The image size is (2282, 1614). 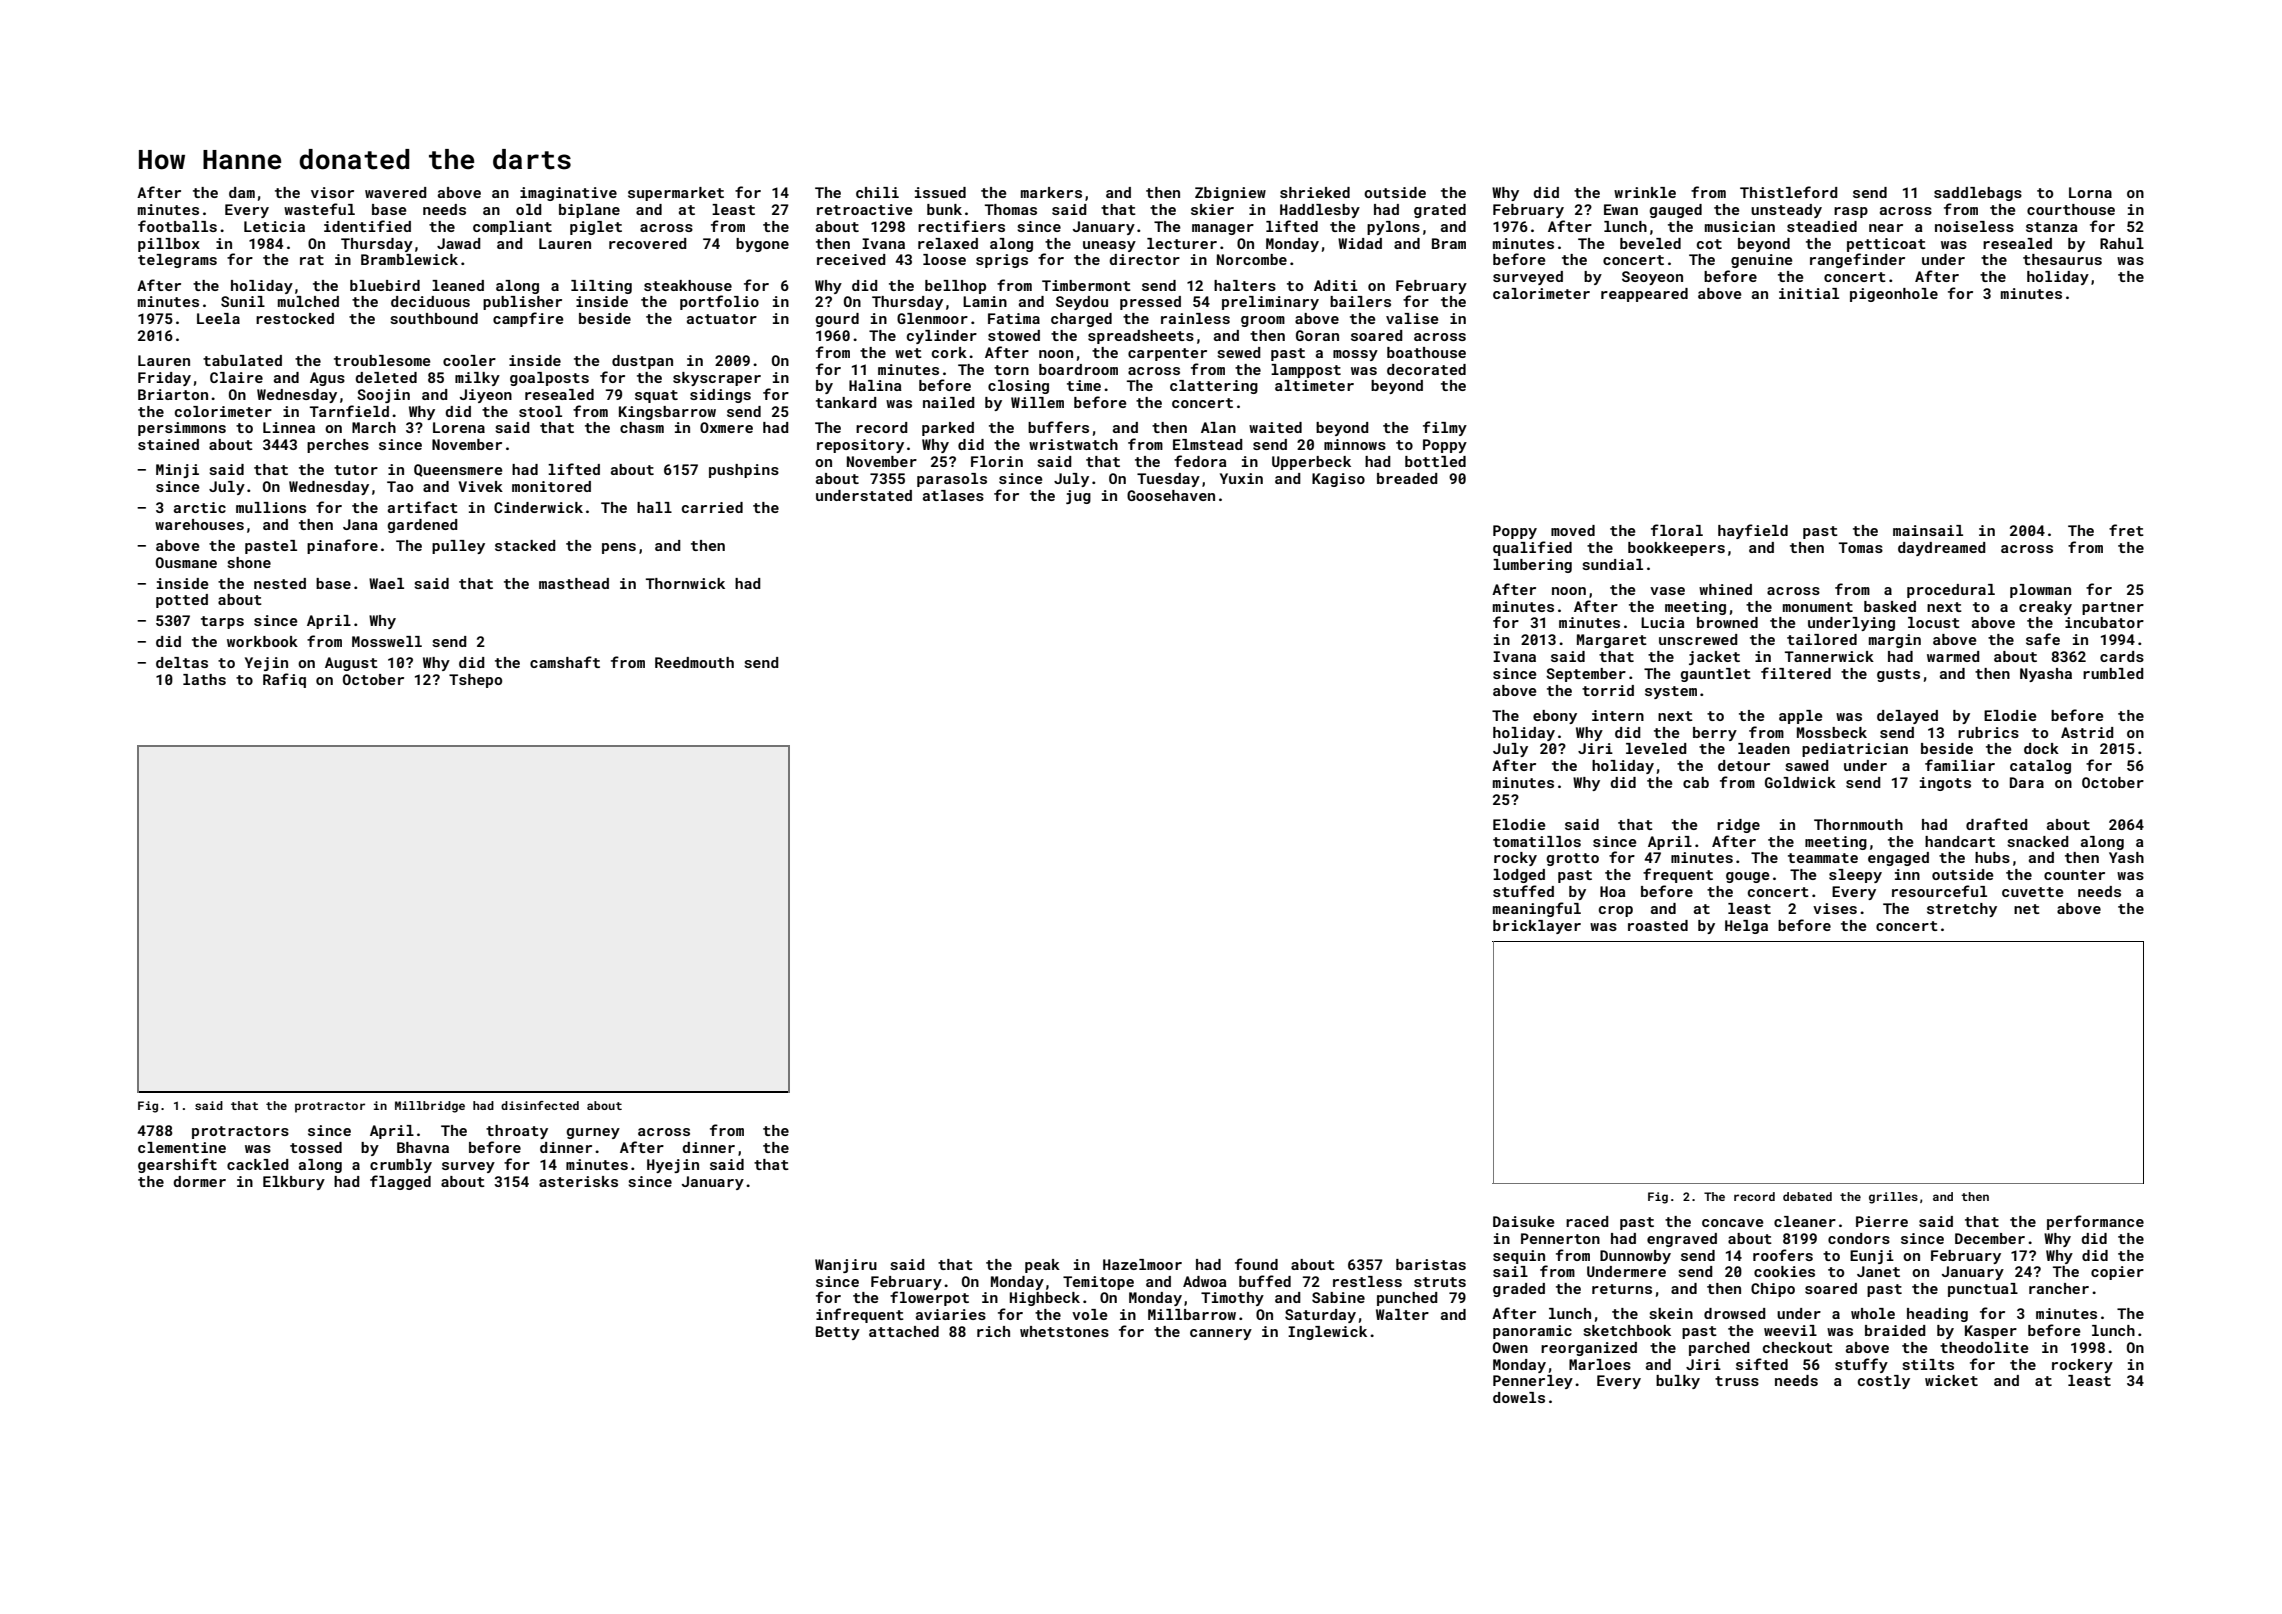 I want to click on ebony, so click(x=1555, y=717).
